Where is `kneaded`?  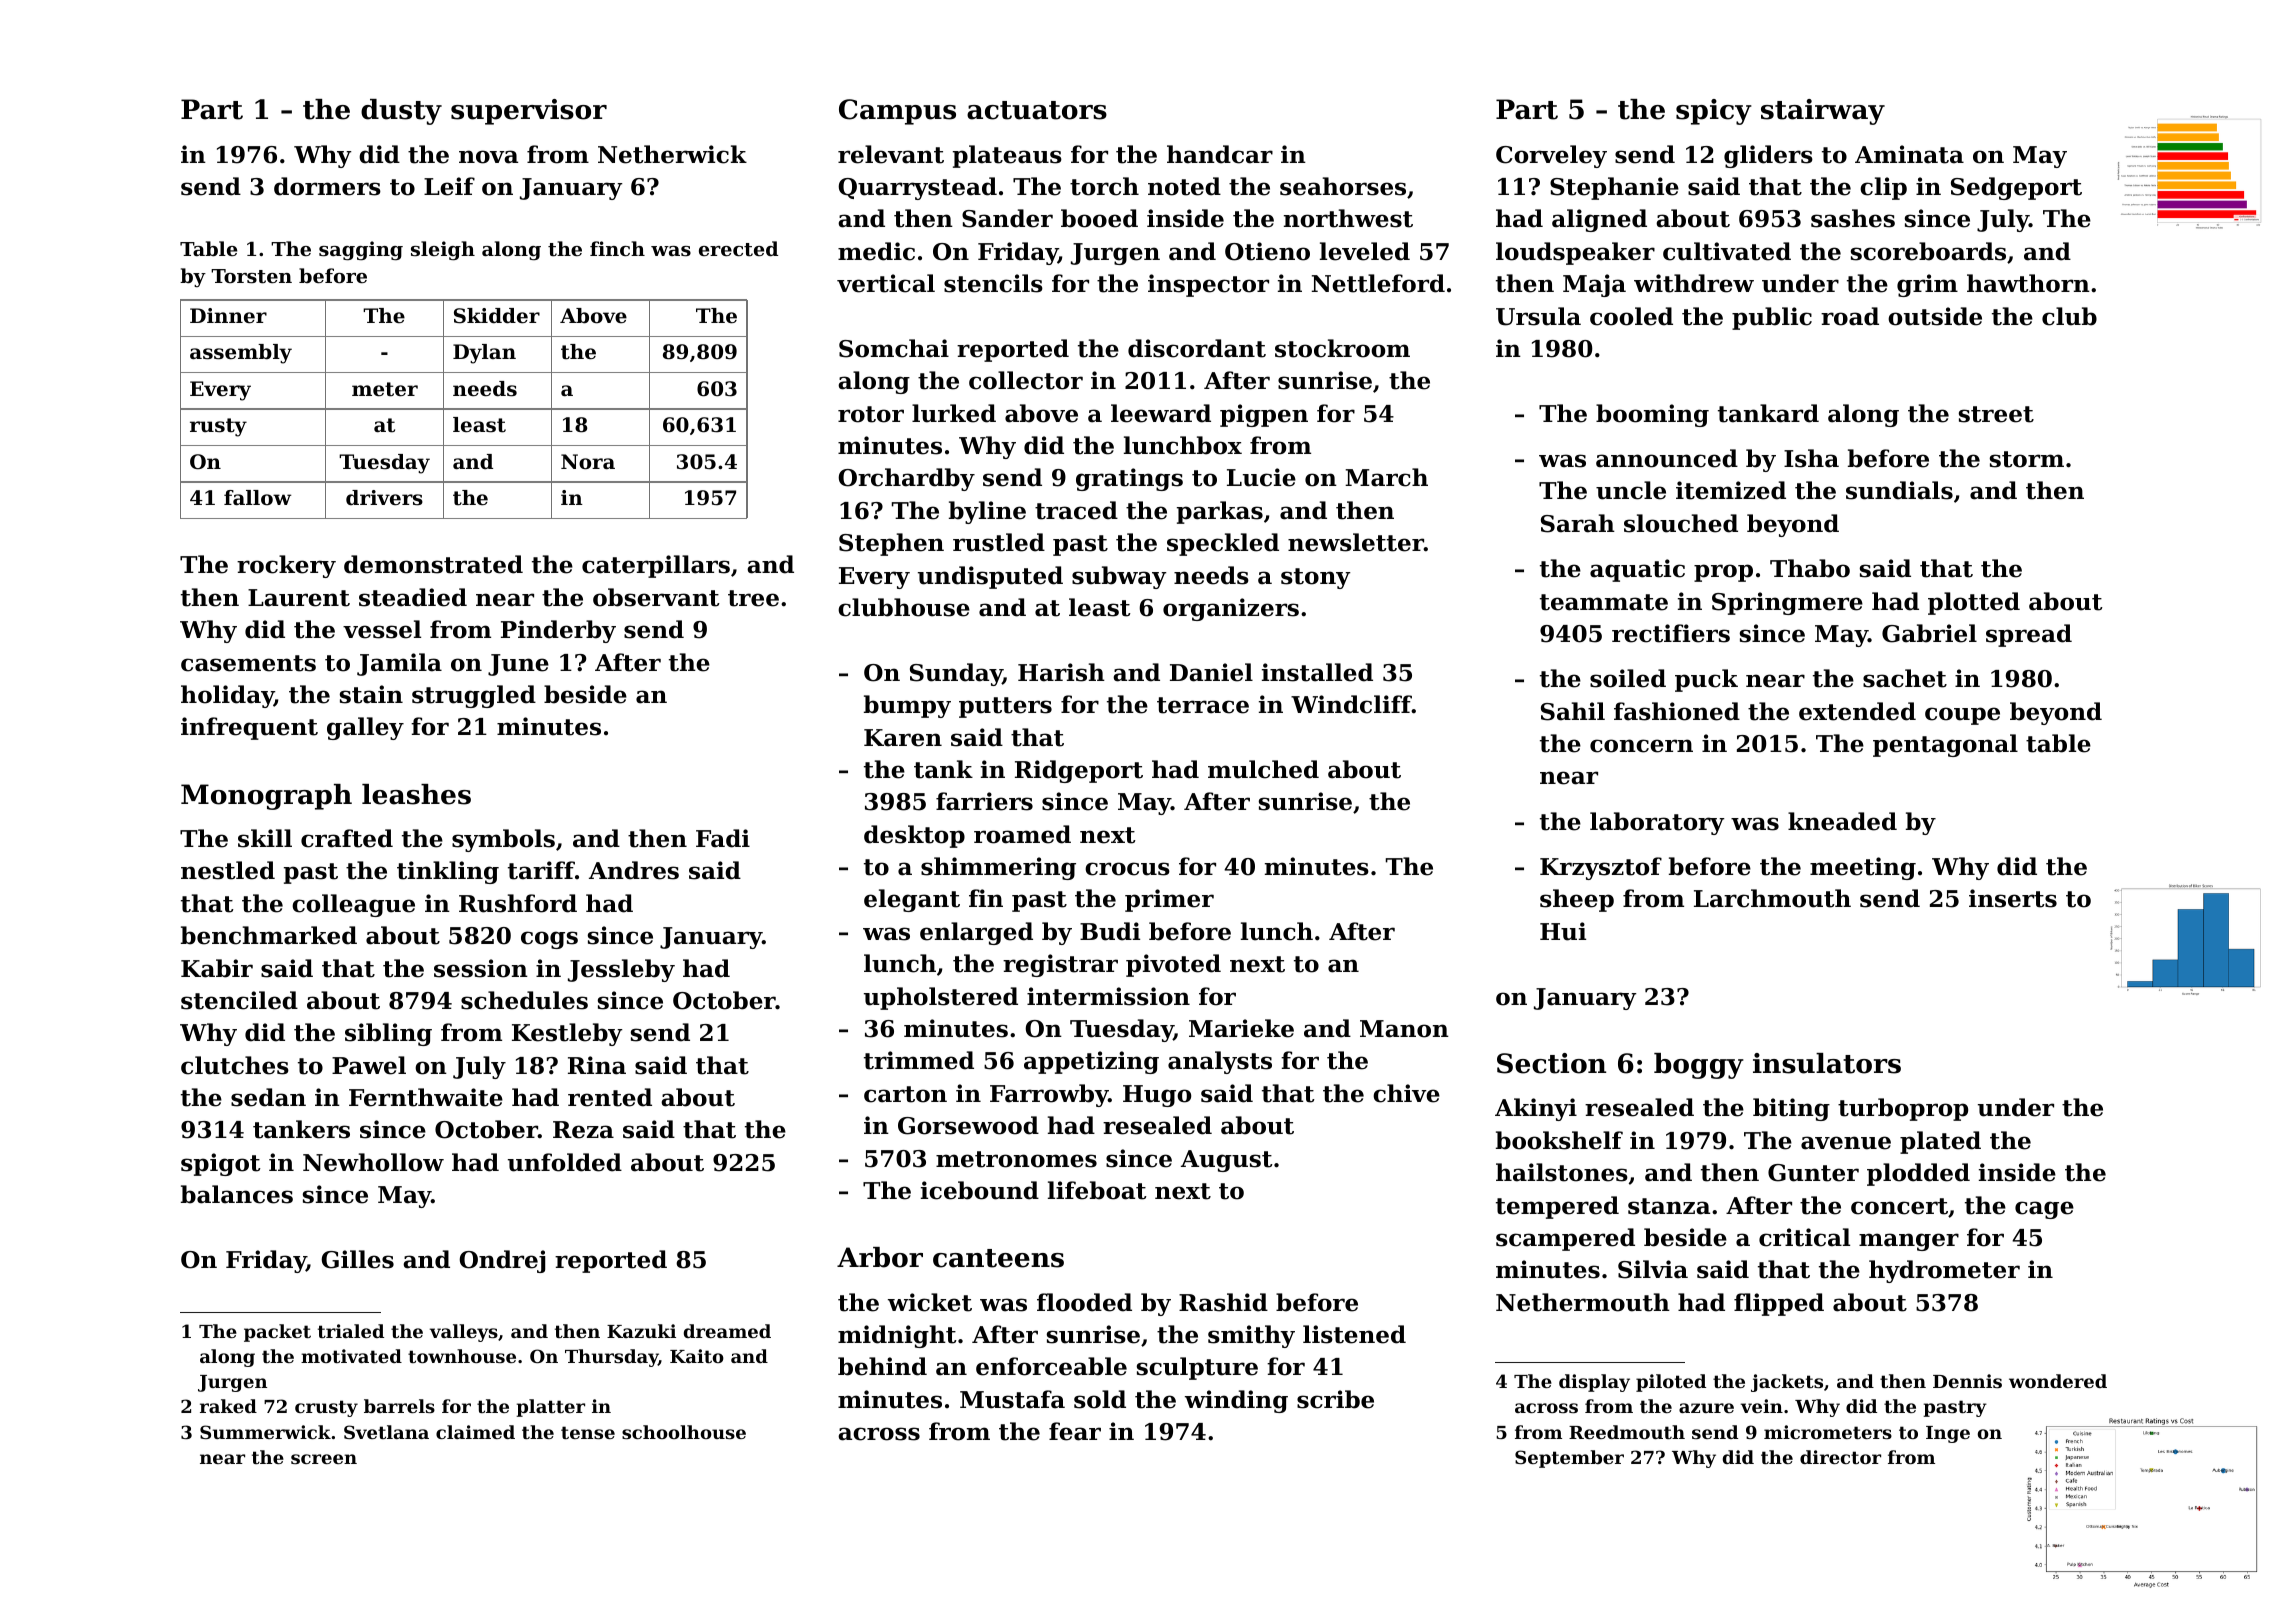 kneaded is located at coordinates (1842, 821).
